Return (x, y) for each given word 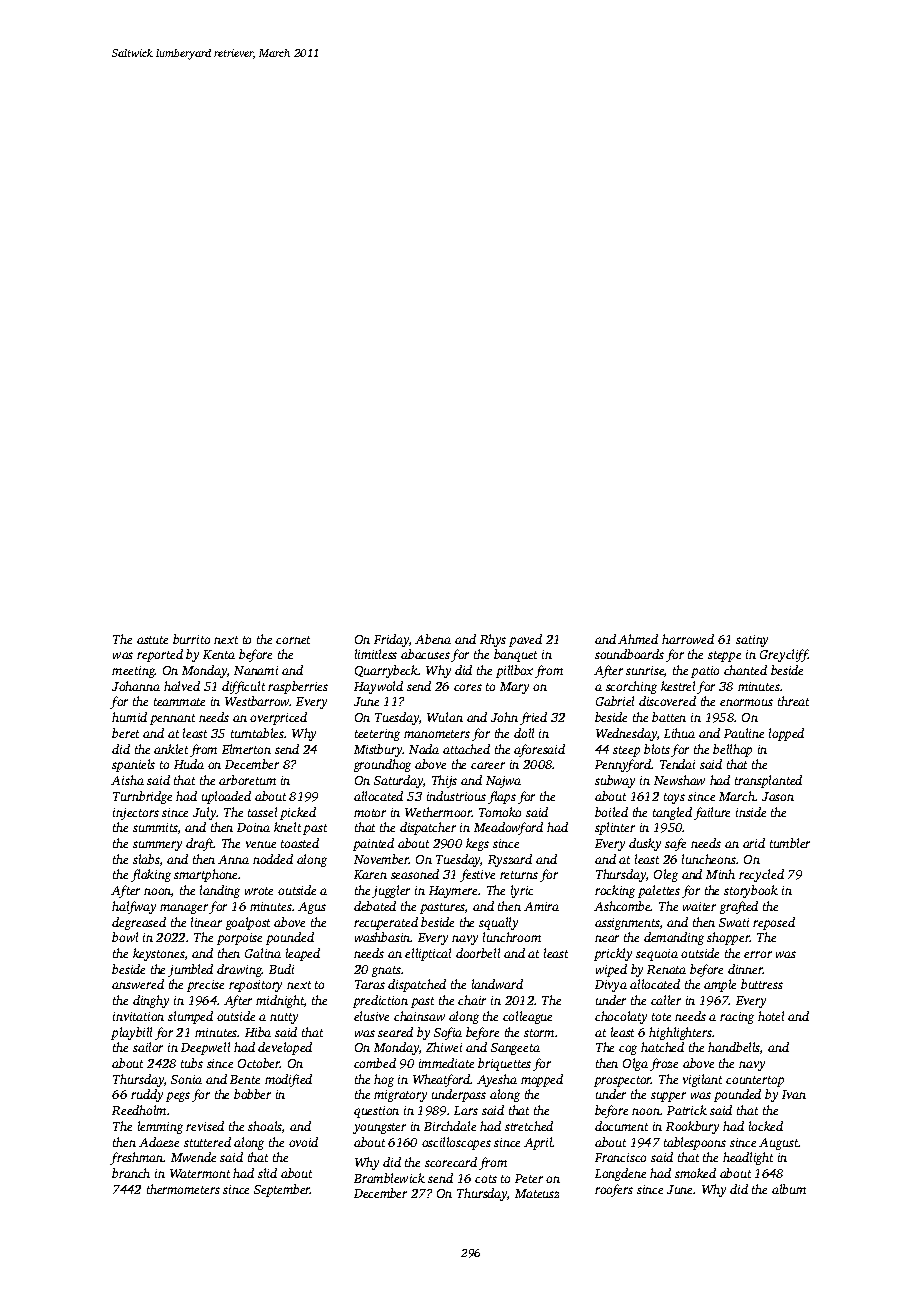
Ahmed (638, 639)
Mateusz (537, 1193)
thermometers (183, 1189)
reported (160, 655)
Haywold (378, 687)
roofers (614, 1190)
